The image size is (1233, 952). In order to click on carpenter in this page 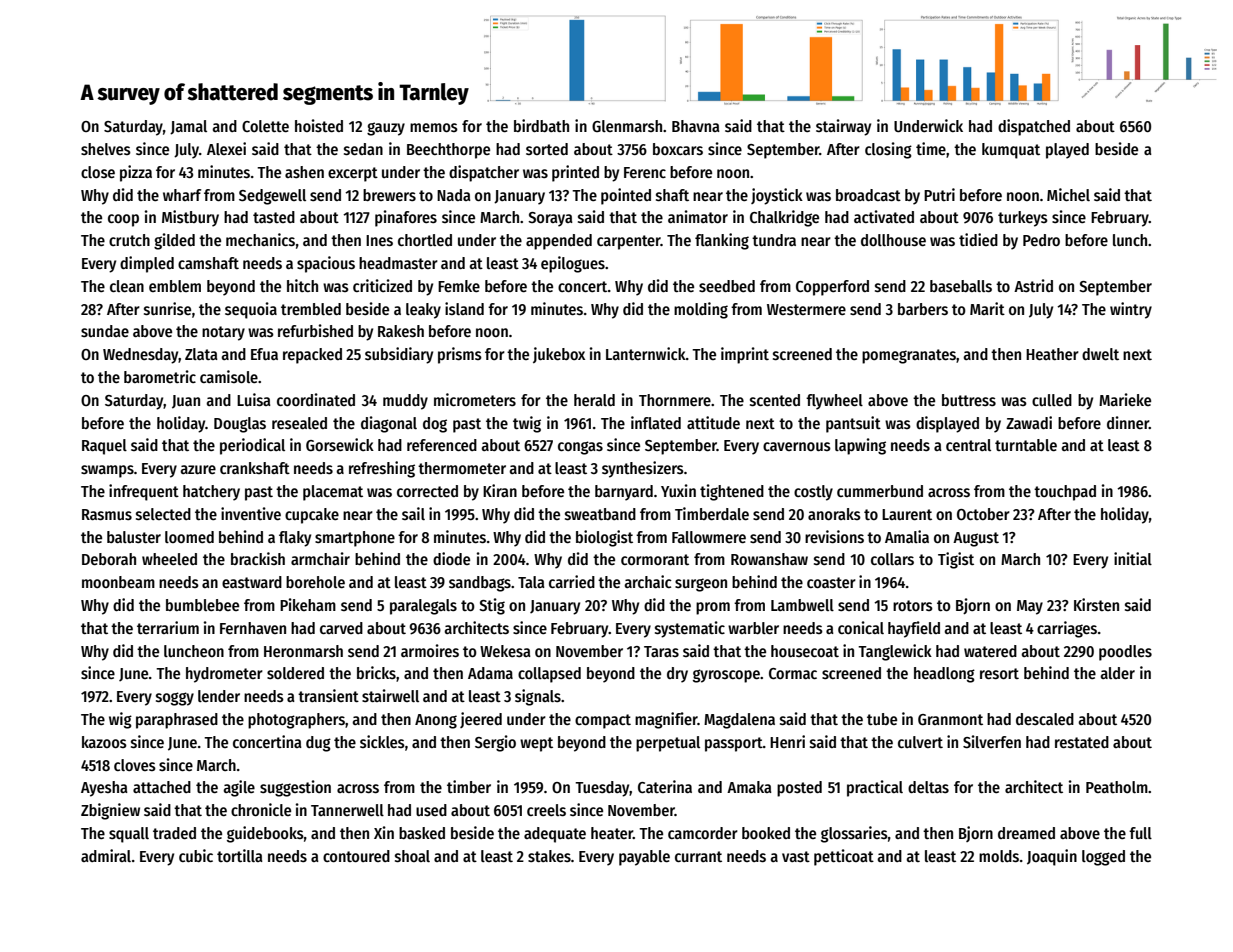, I will do `click(629, 242)`.
